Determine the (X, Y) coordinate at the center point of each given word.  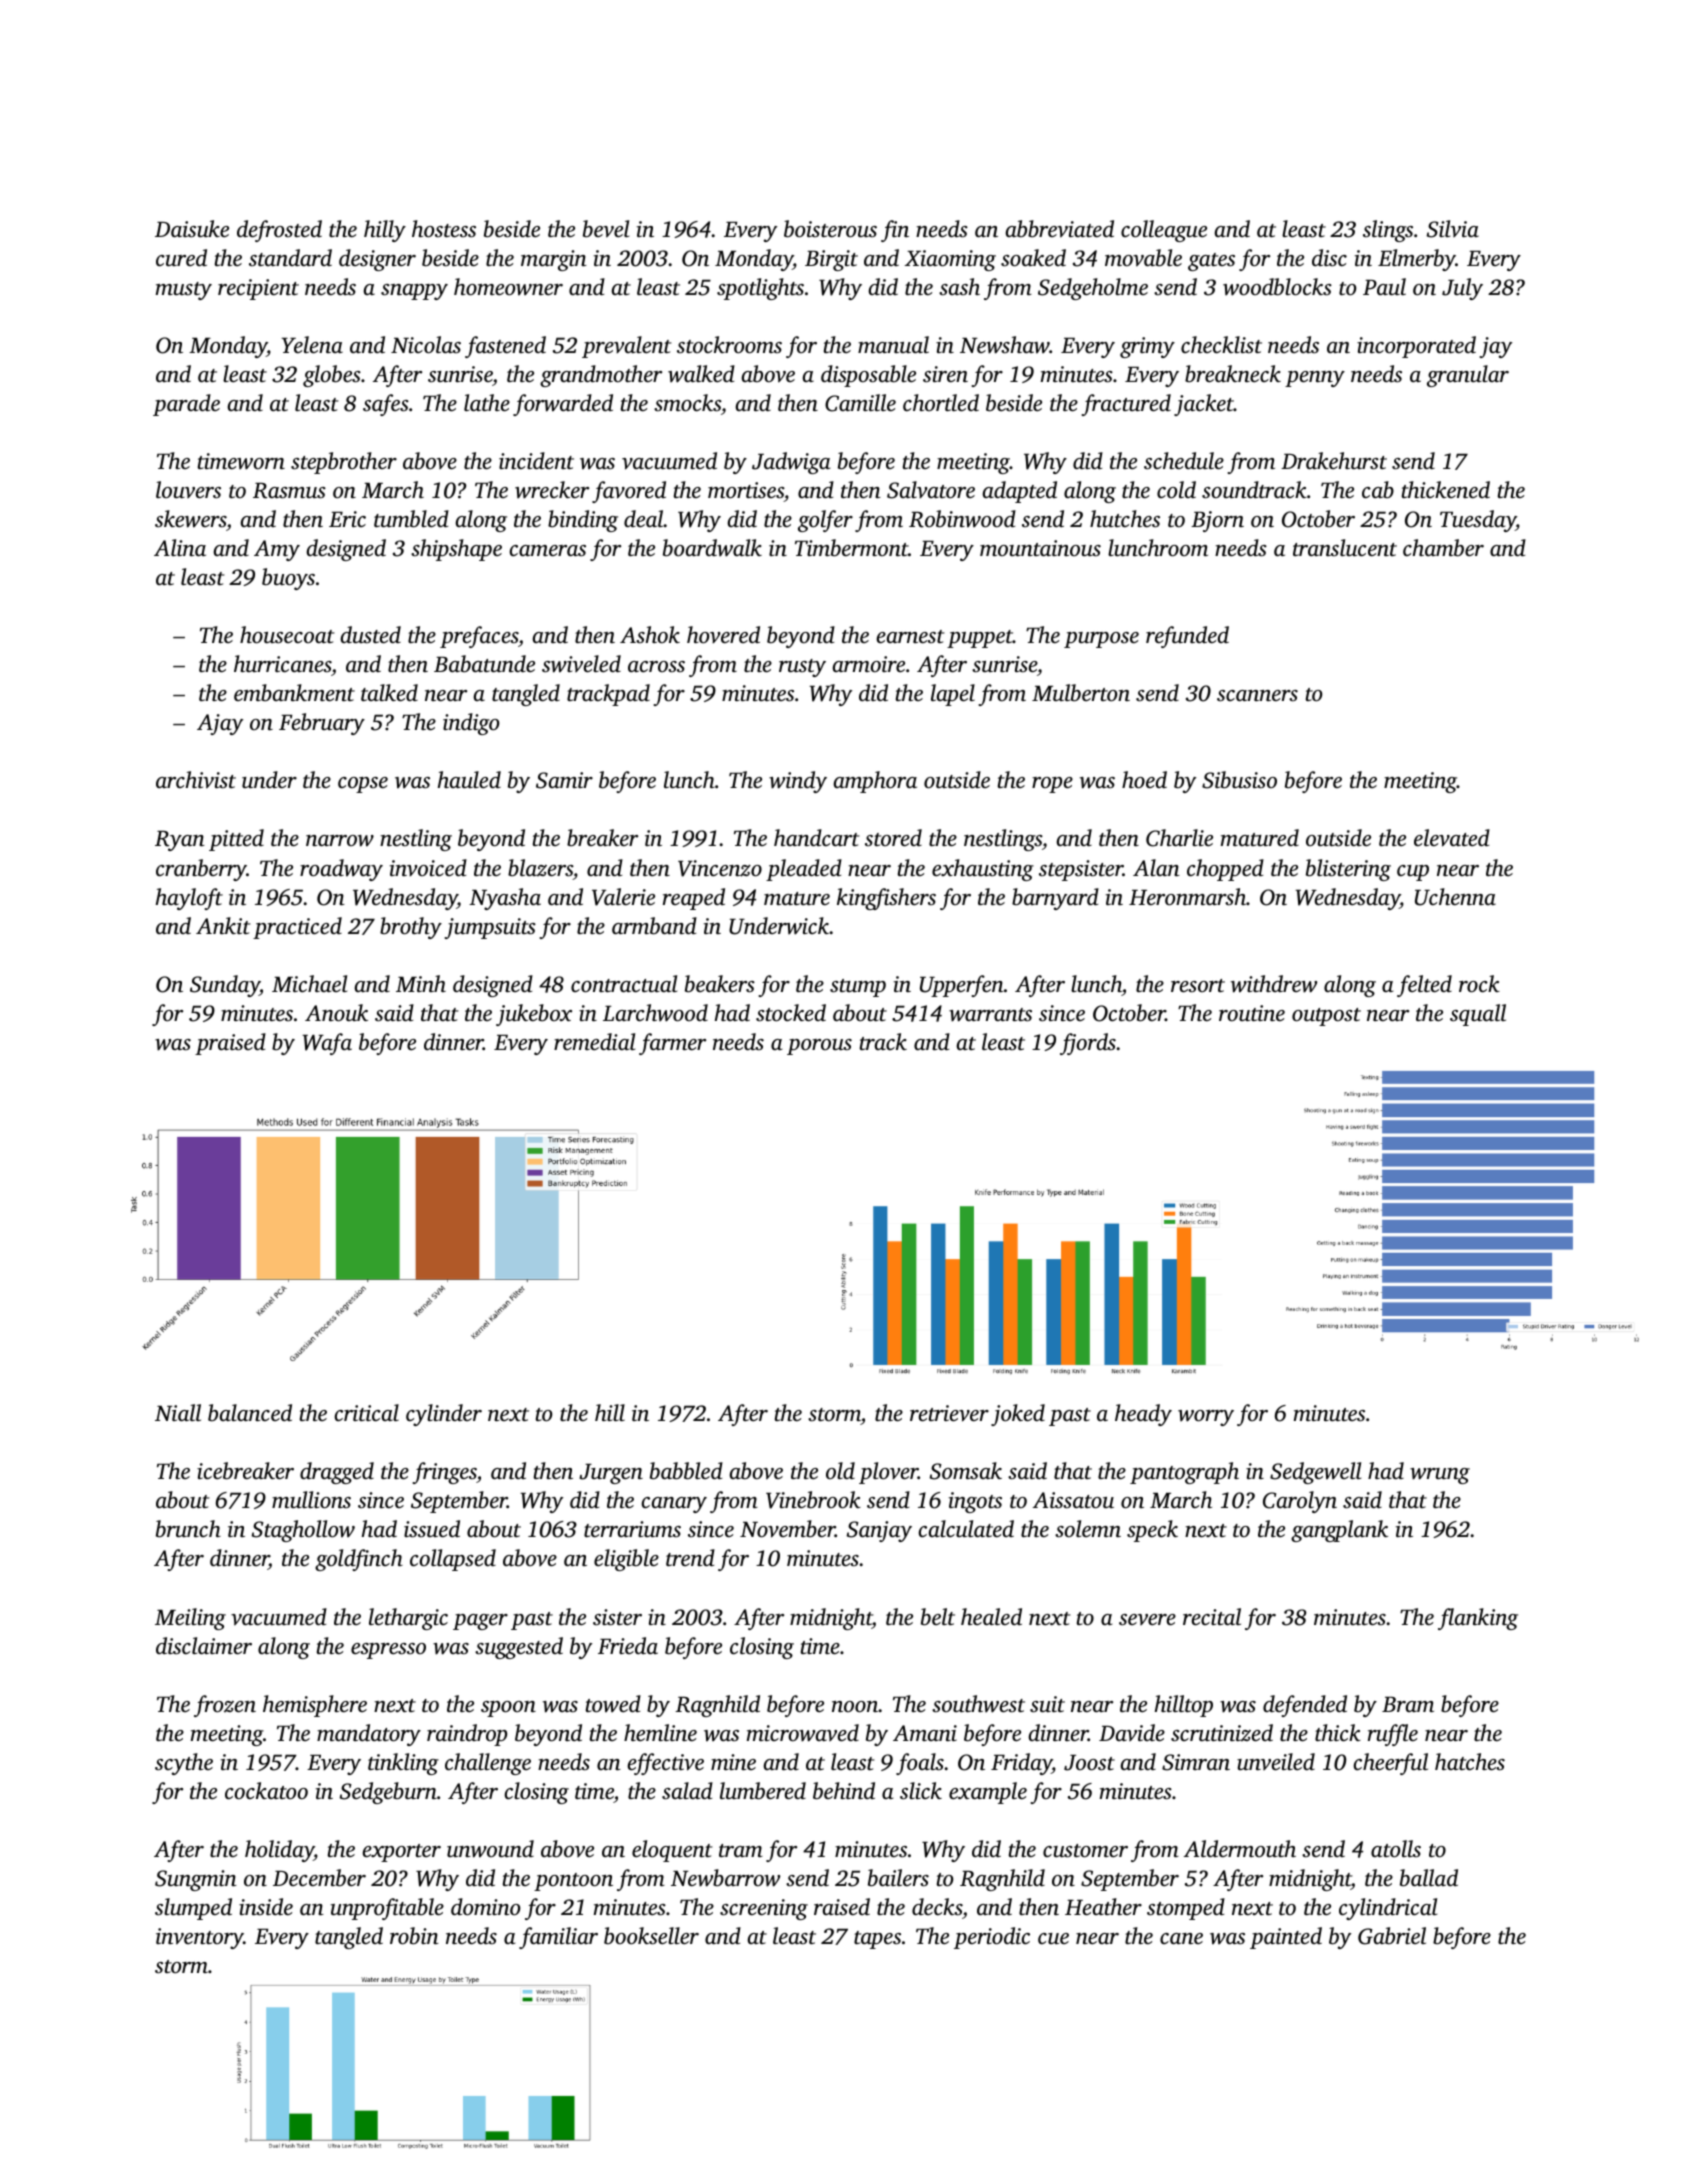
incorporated (1416, 347)
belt (938, 1617)
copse (363, 785)
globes (332, 376)
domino (485, 1907)
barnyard (1055, 899)
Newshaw (1005, 345)
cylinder (444, 1415)
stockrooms (729, 345)
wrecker (552, 490)
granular (1468, 376)
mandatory (369, 1735)
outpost (1326, 1017)
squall (1478, 1015)
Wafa (327, 1044)
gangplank (1339, 1531)
